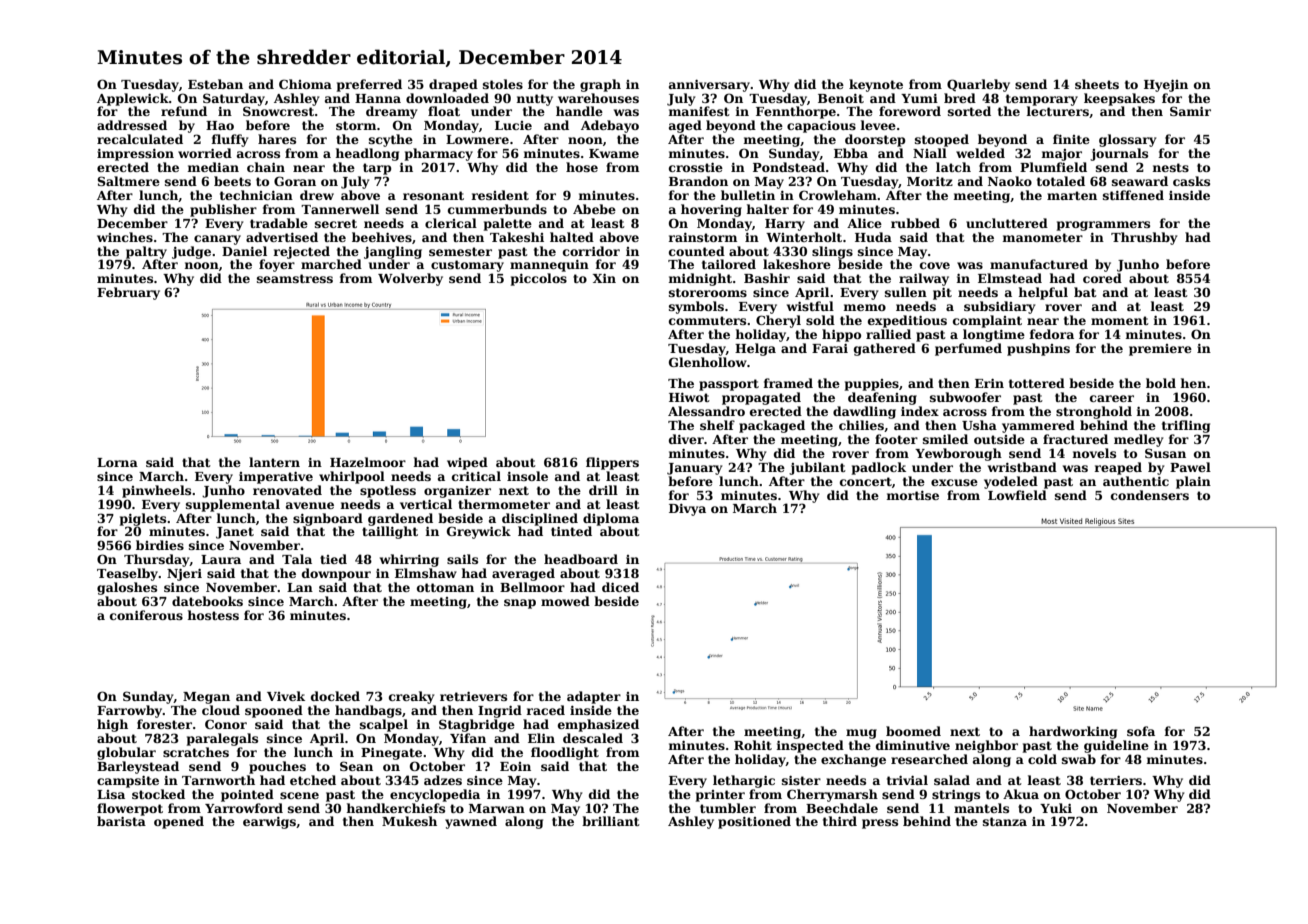  What do you see at coordinates (612, 463) in the document?
I see `flippers` at bounding box center [612, 463].
